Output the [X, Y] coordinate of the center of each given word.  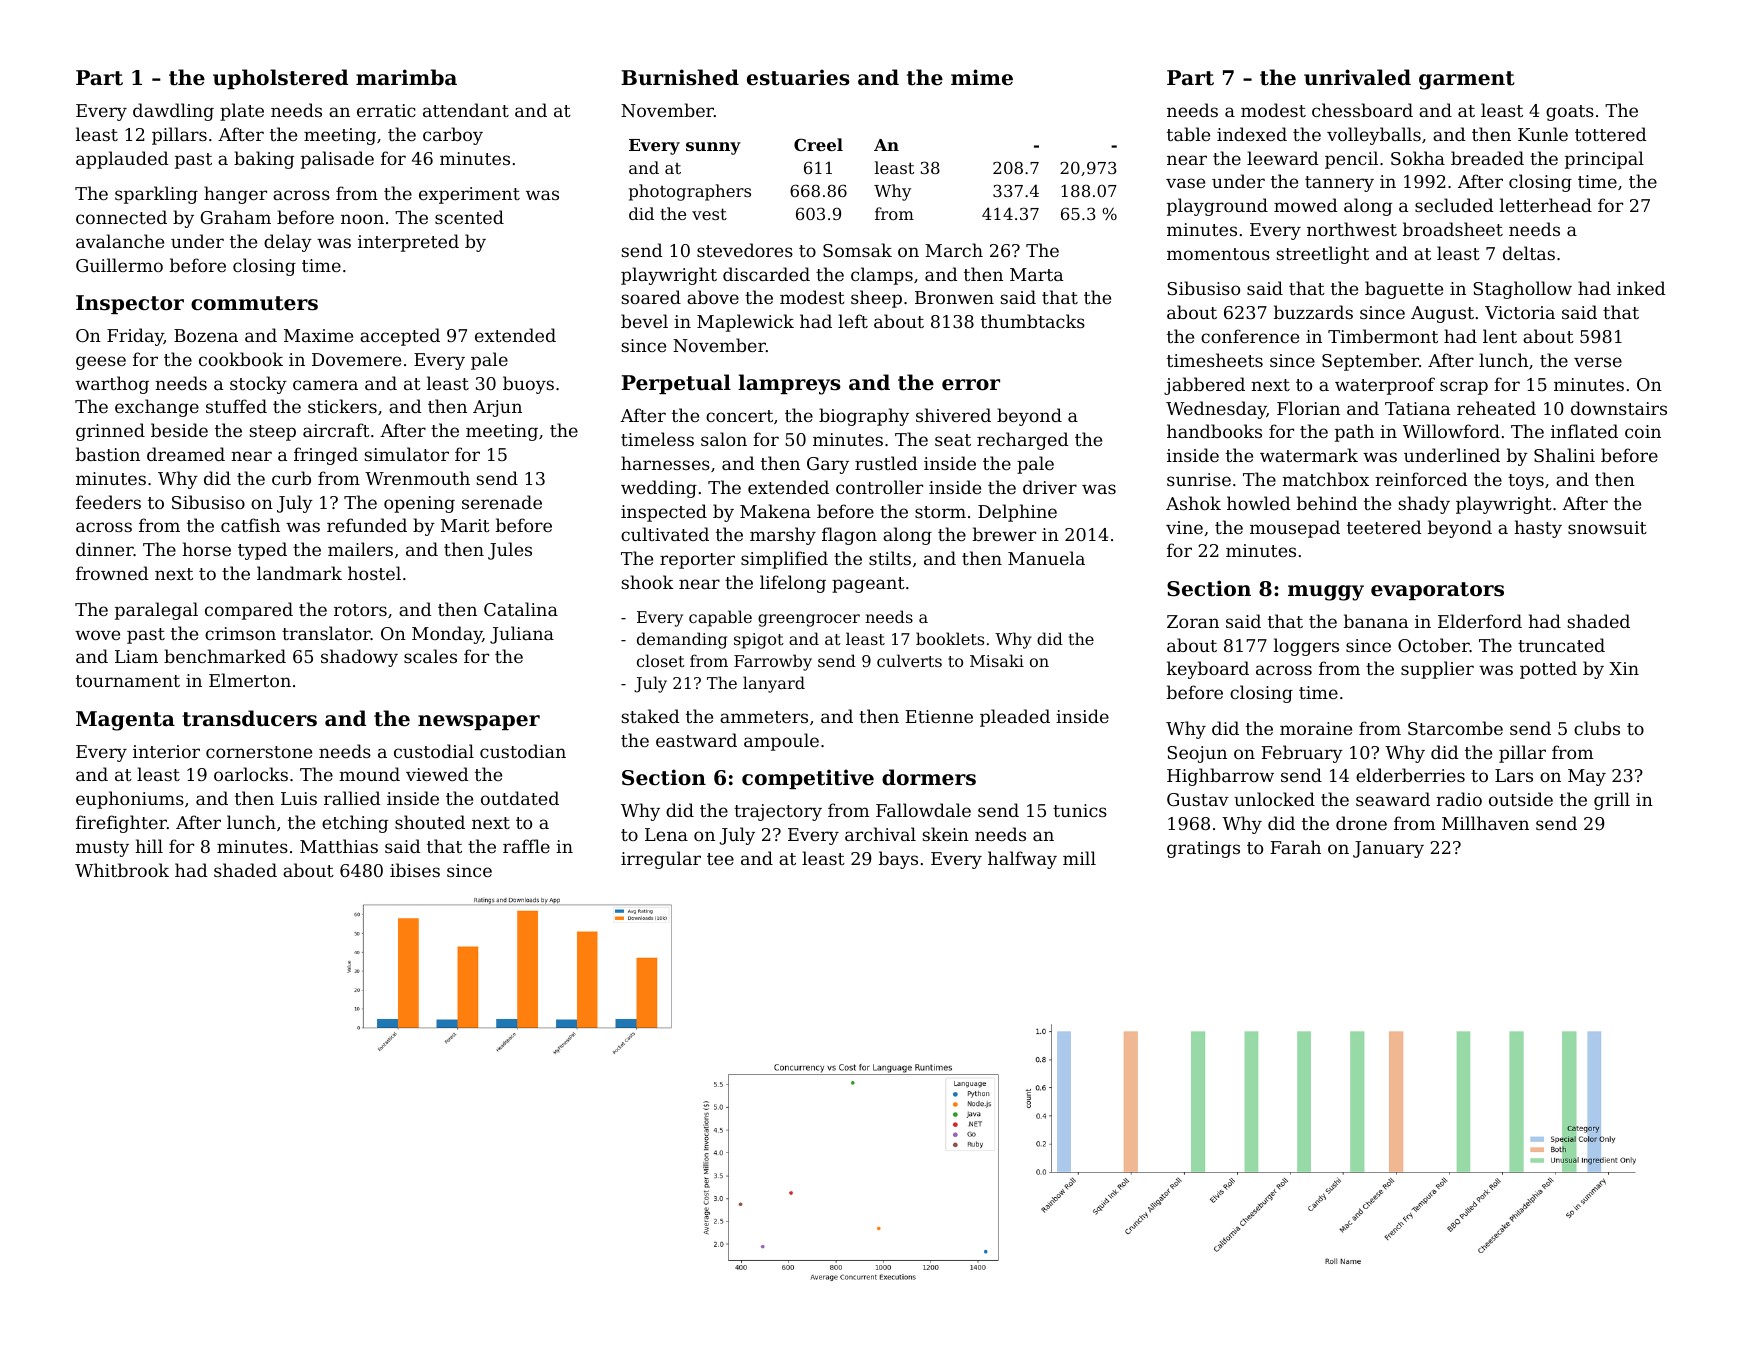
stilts [890, 558]
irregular [661, 860]
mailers [360, 549]
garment [1467, 80]
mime [982, 77]
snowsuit [1607, 527]
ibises [415, 870]
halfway [1022, 860]
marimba [406, 77]
